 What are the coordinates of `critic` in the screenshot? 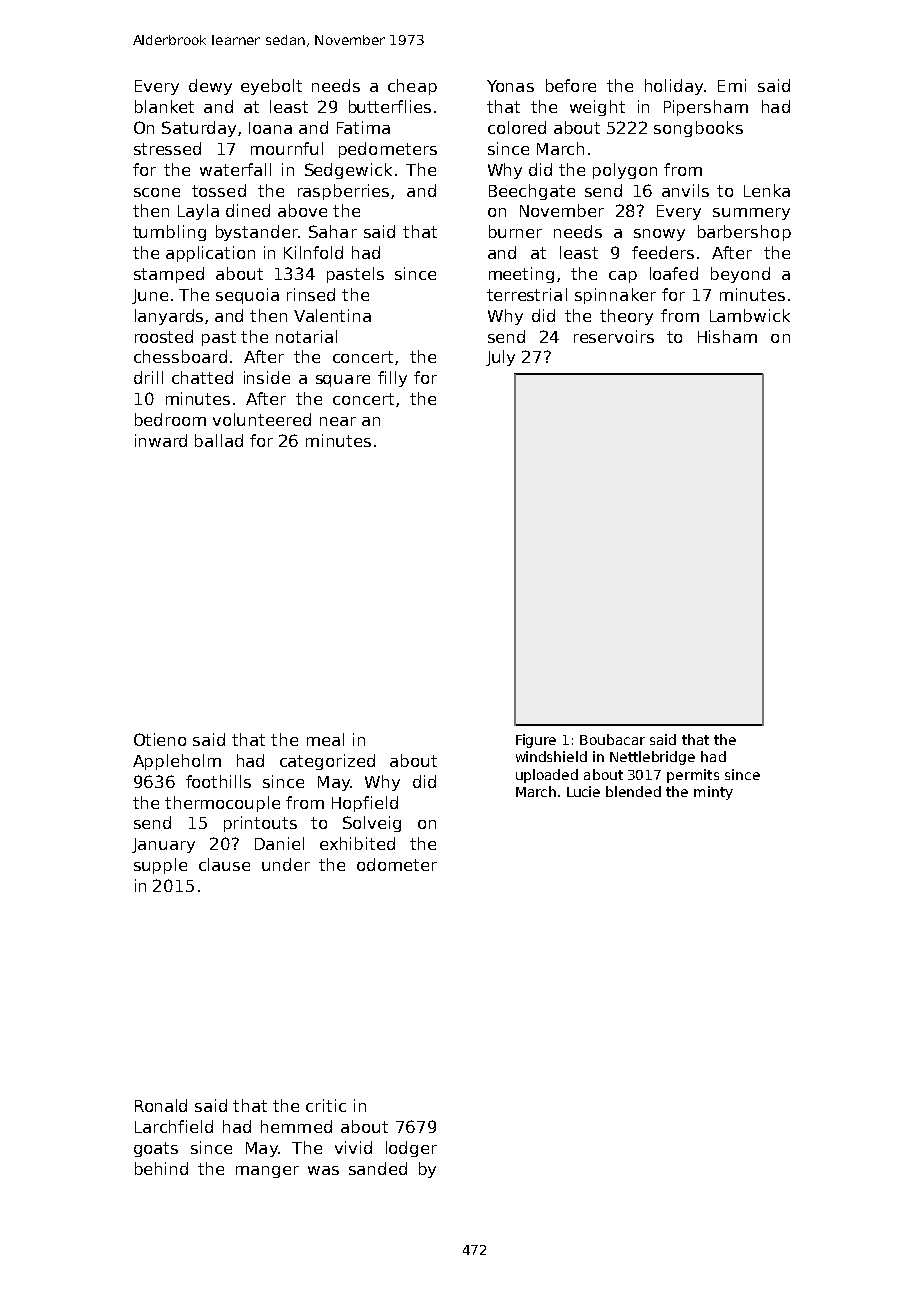 It's located at (326, 1105).
